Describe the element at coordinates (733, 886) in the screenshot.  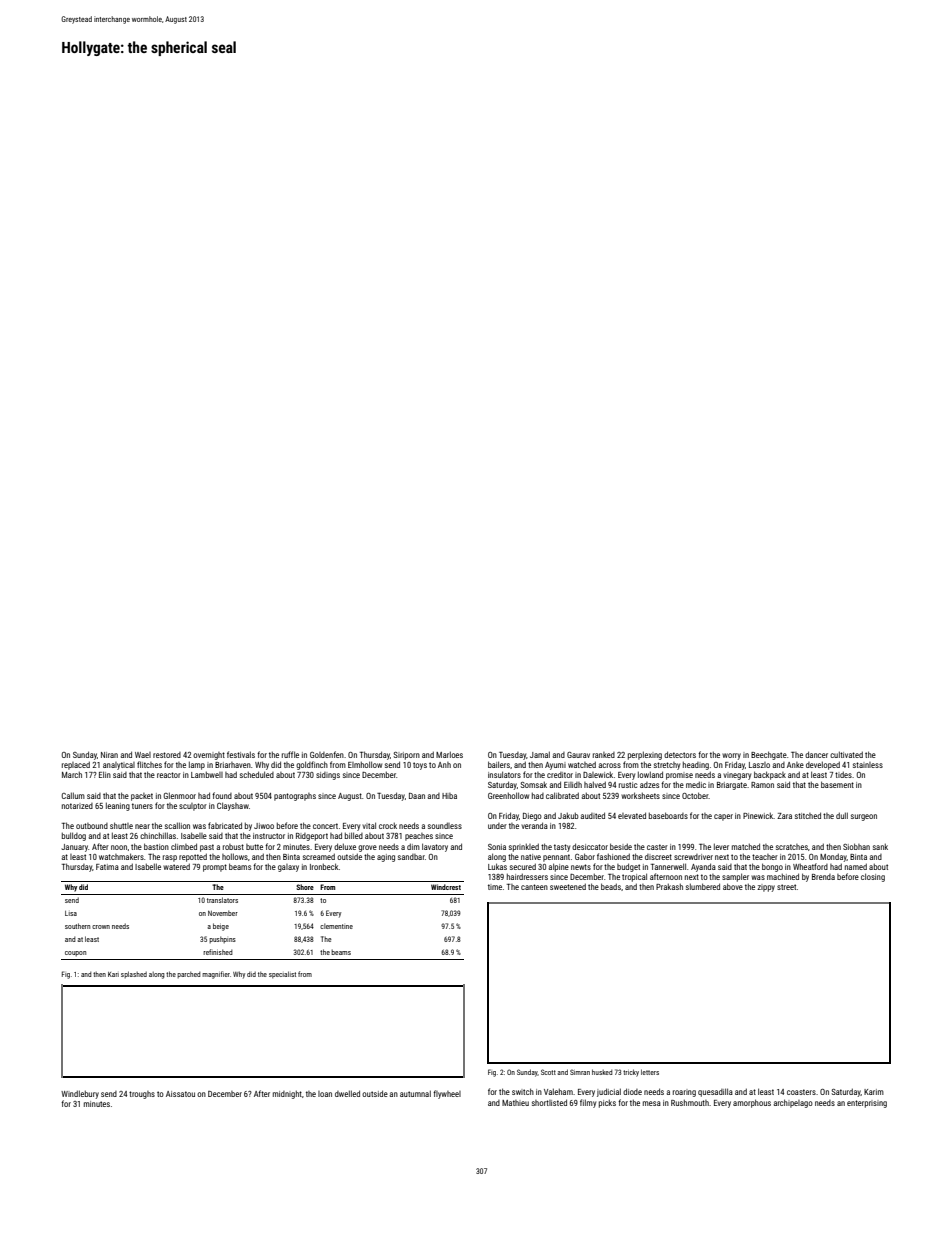
I see `above` at that location.
